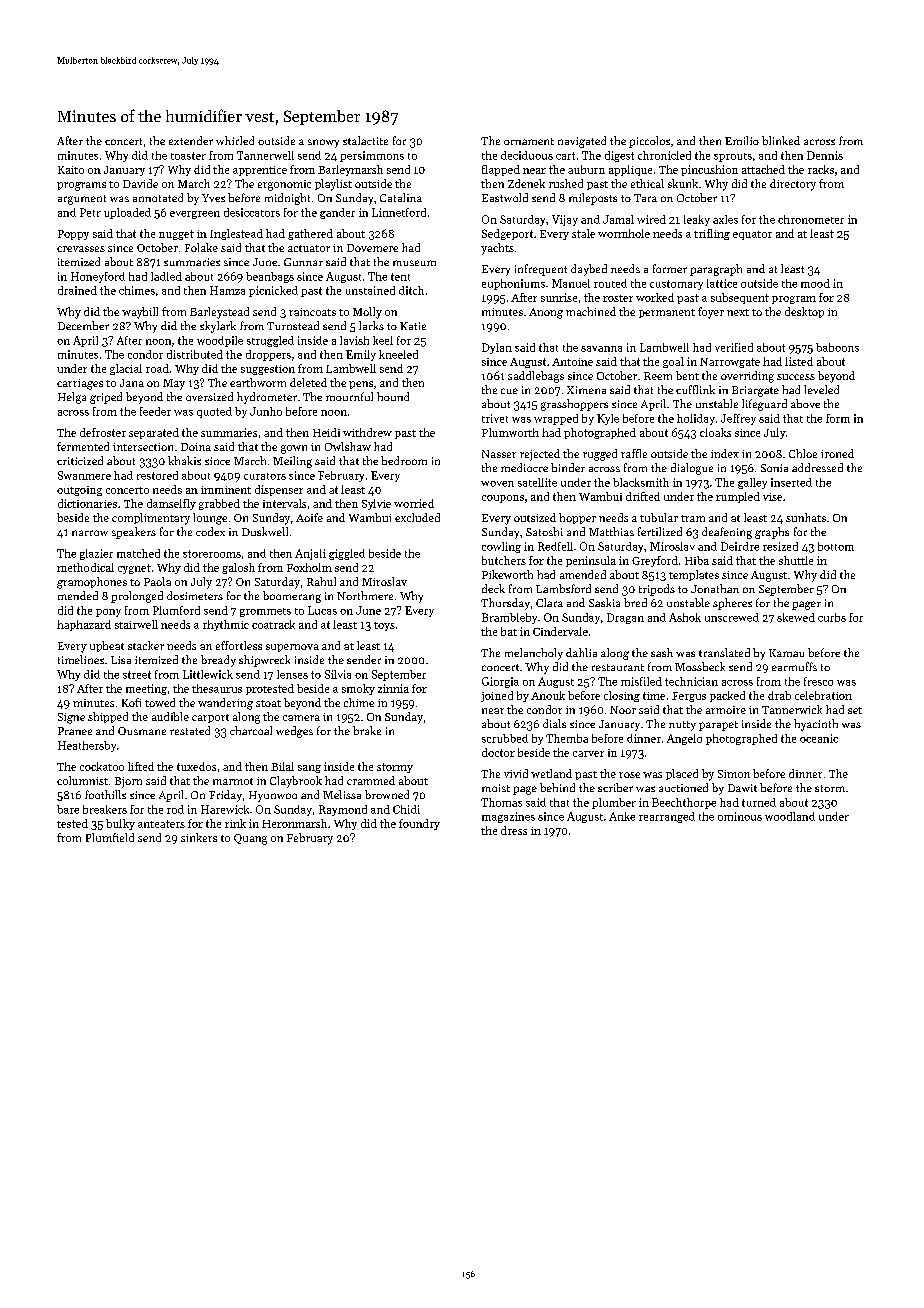 The image size is (924, 1308). What do you see at coordinates (87, 746) in the screenshot?
I see `Heathersby` at bounding box center [87, 746].
